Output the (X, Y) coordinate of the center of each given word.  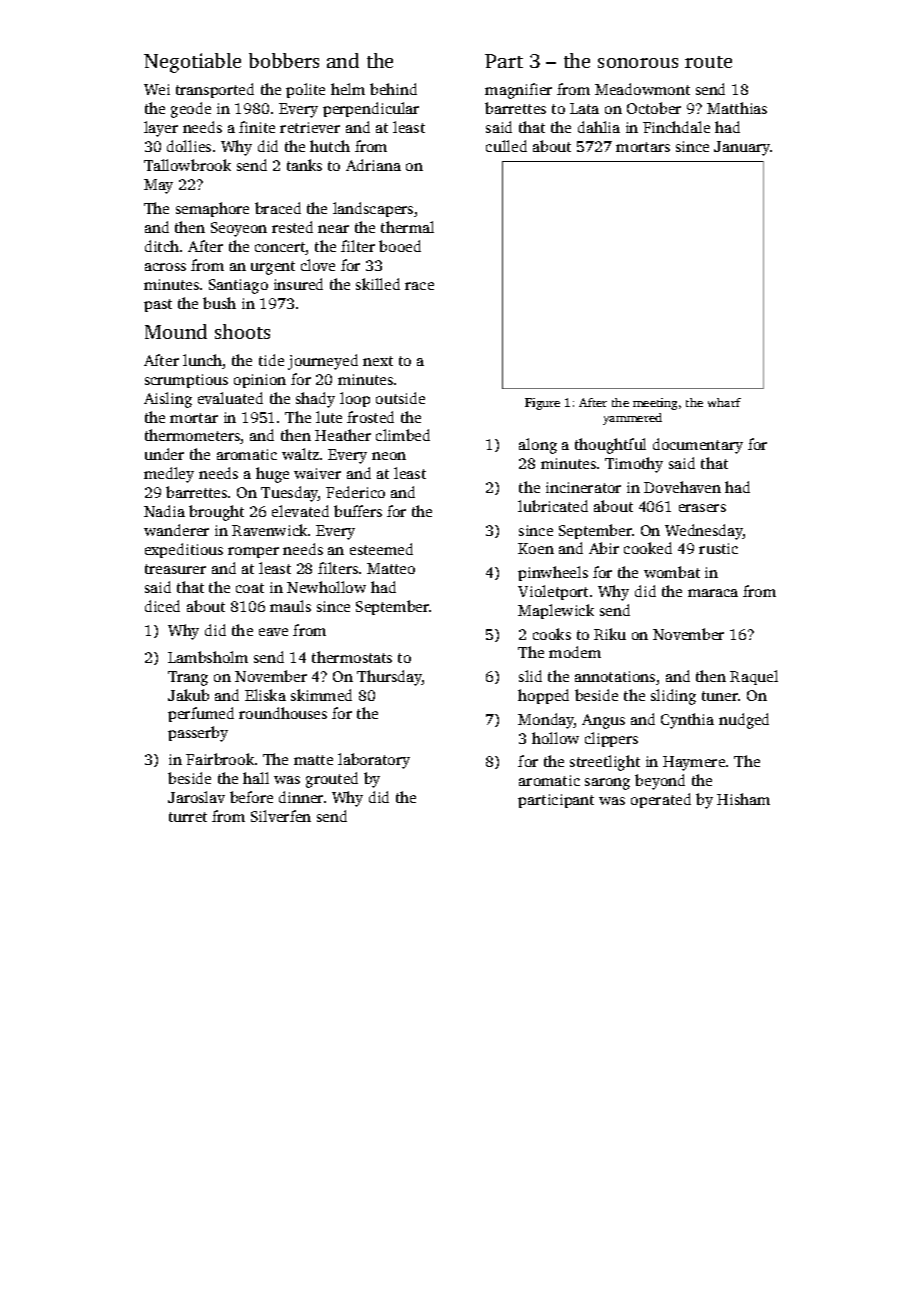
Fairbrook (220, 759)
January (742, 148)
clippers (611, 739)
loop (355, 399)
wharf (724, 402)
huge (272, 475)
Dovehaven (682, 487)
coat (250, 588)
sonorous (638, 63)
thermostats (352, 657)
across (165, 267)
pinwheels (553, 573)
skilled (378, 284)
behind (393, 89)
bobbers (284, 60)
